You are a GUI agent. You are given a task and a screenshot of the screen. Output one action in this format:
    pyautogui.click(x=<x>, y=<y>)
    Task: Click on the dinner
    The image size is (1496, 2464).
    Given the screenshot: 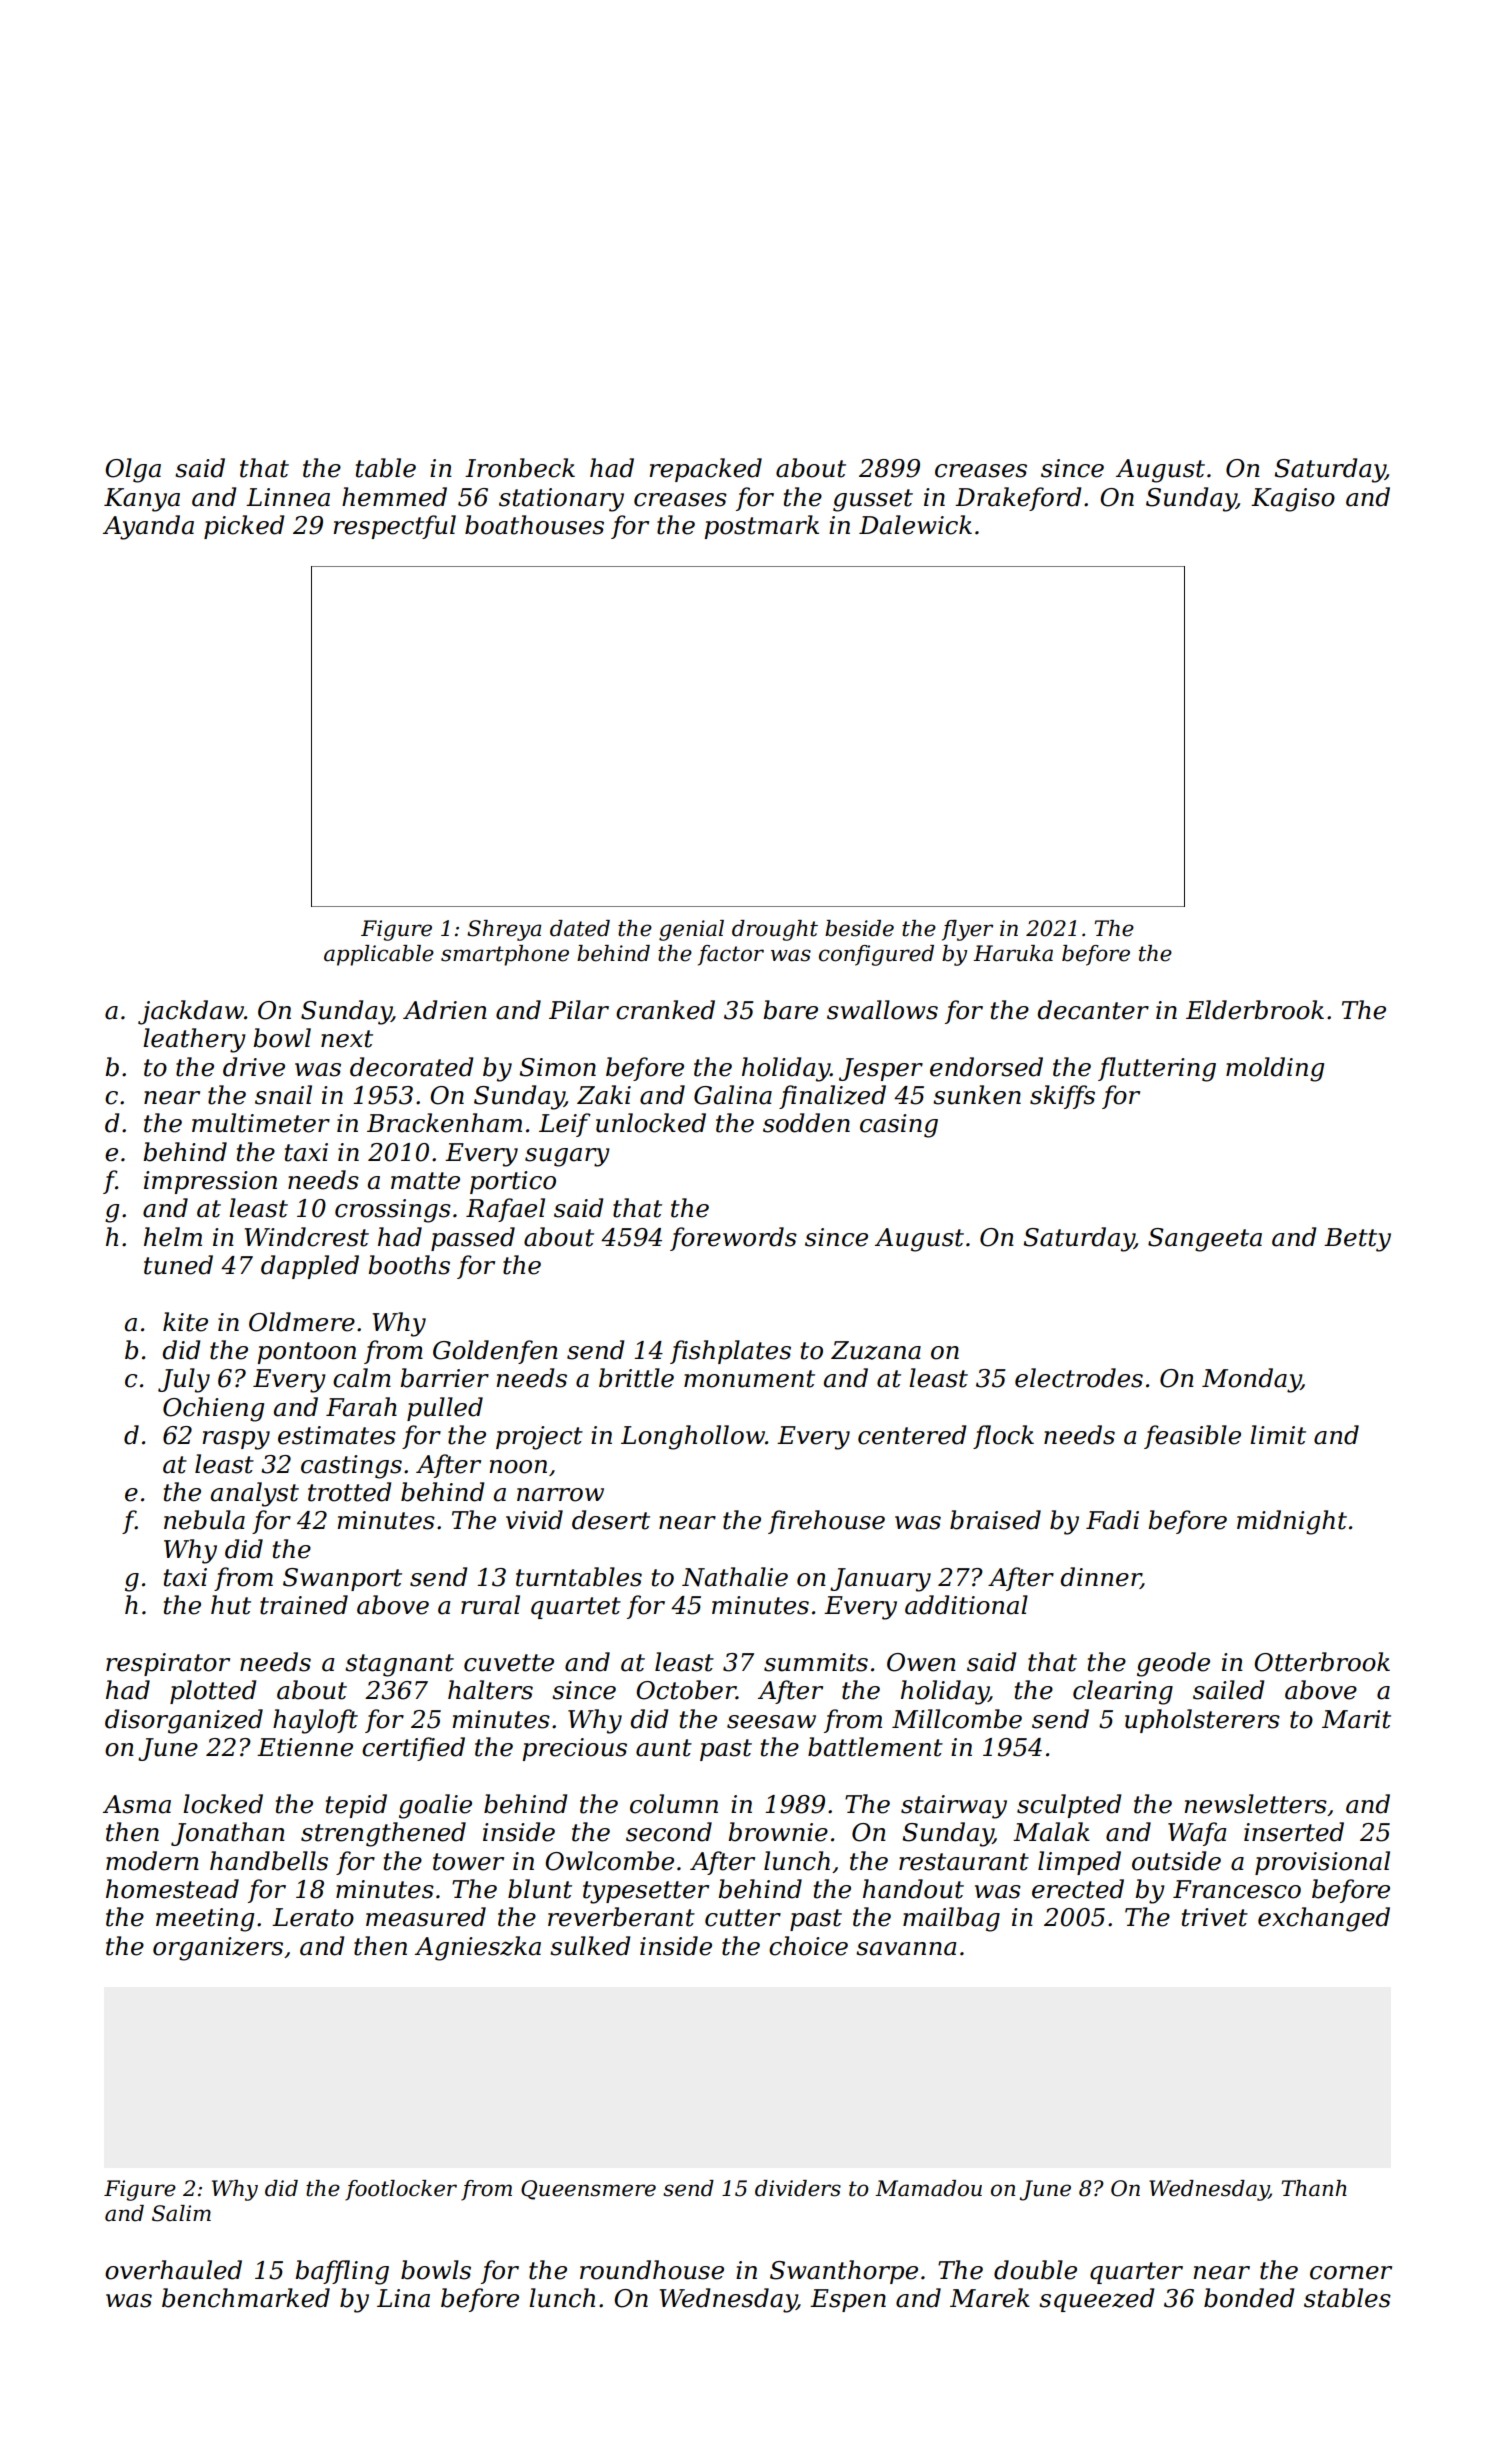 What is the action you would take?
    pyautogui.click(x=1100, y=1578)
